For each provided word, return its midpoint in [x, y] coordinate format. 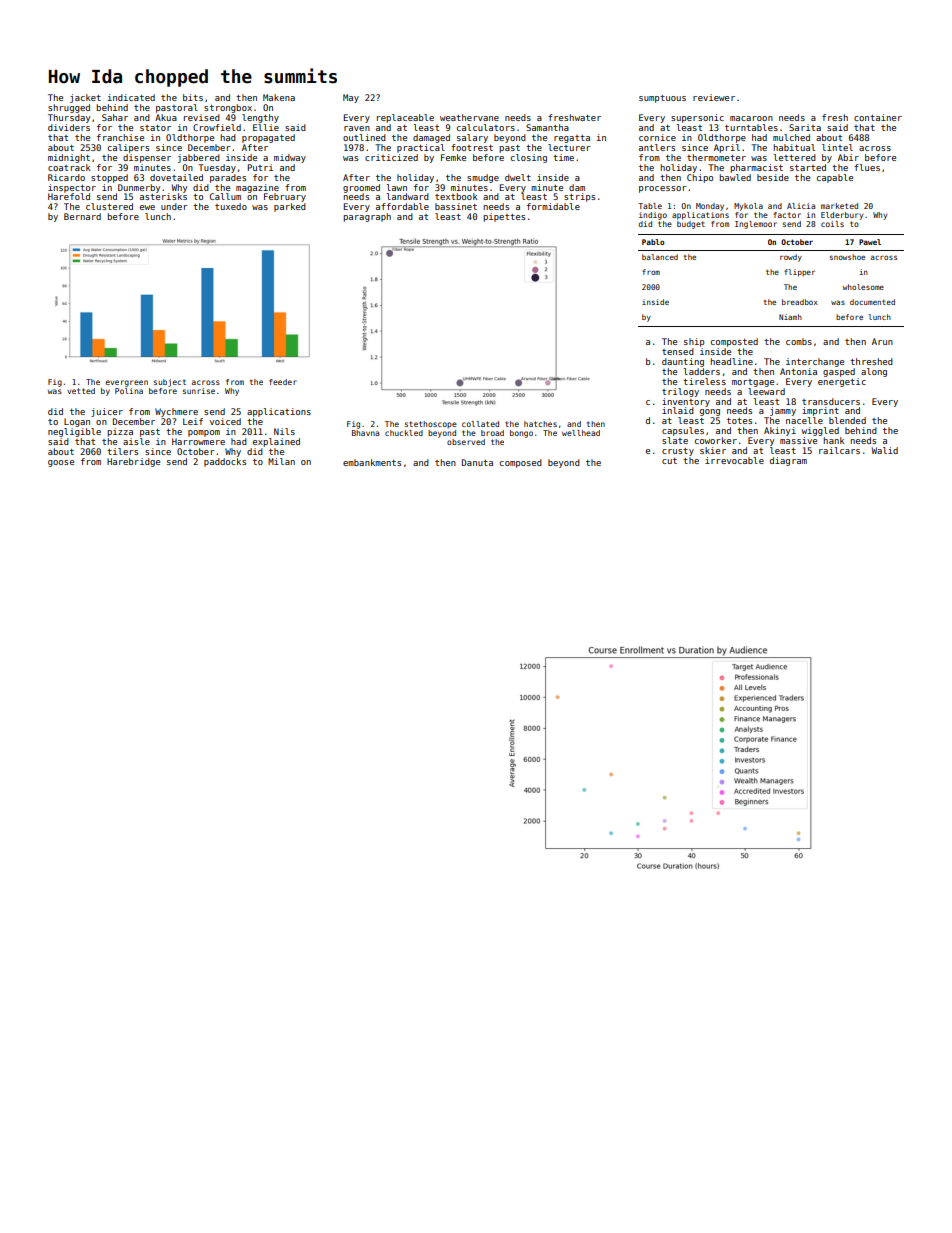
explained [276, 442]
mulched [791, 137]
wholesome [863, 287]
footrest [472, 147]
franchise [120, 137]
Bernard [82, 216]
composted [734, 342]
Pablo [653, 242]
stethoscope [431, 425]
